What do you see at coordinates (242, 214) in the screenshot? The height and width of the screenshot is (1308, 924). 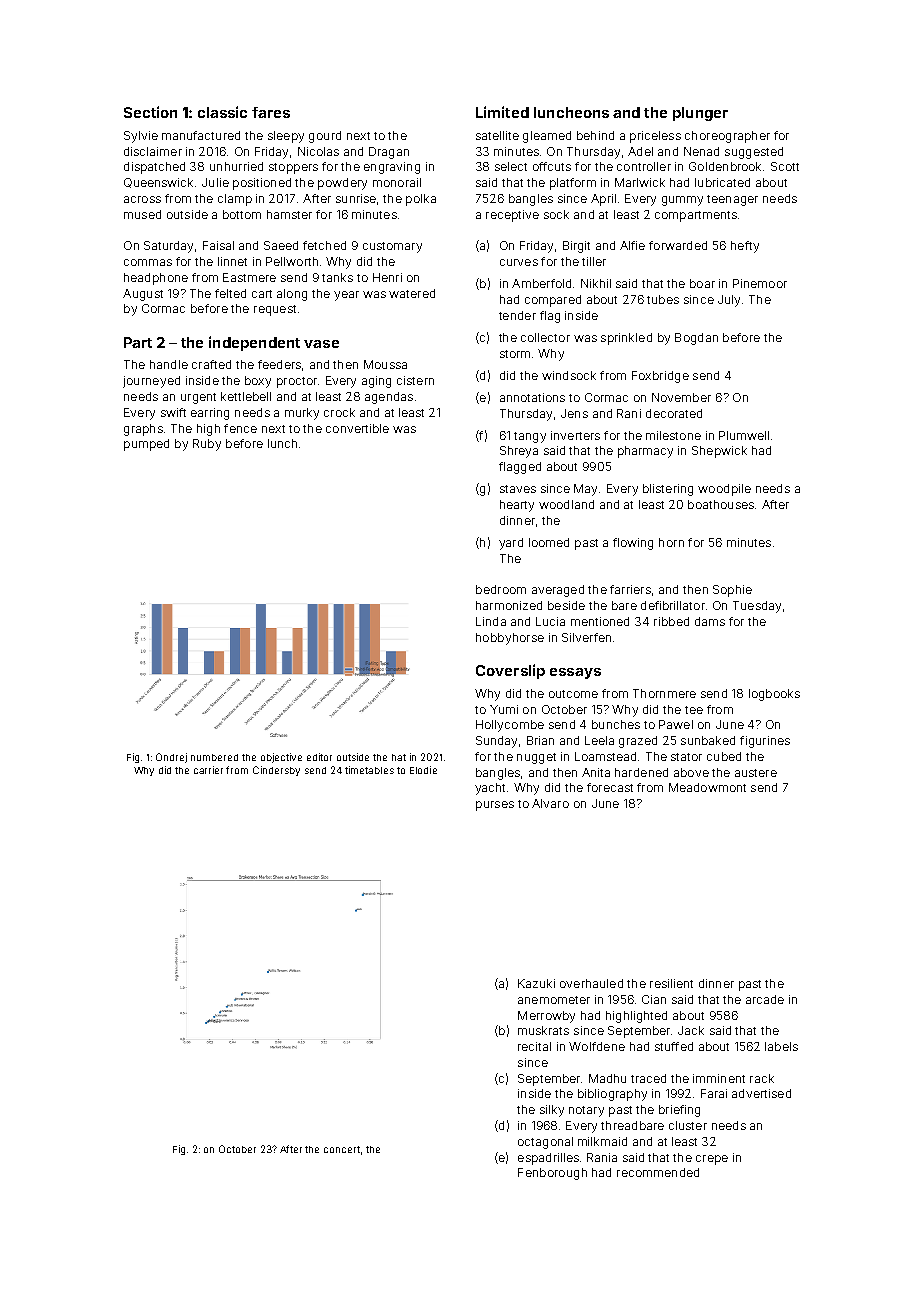 I see `bottom` at bounding box center [242, 214].
